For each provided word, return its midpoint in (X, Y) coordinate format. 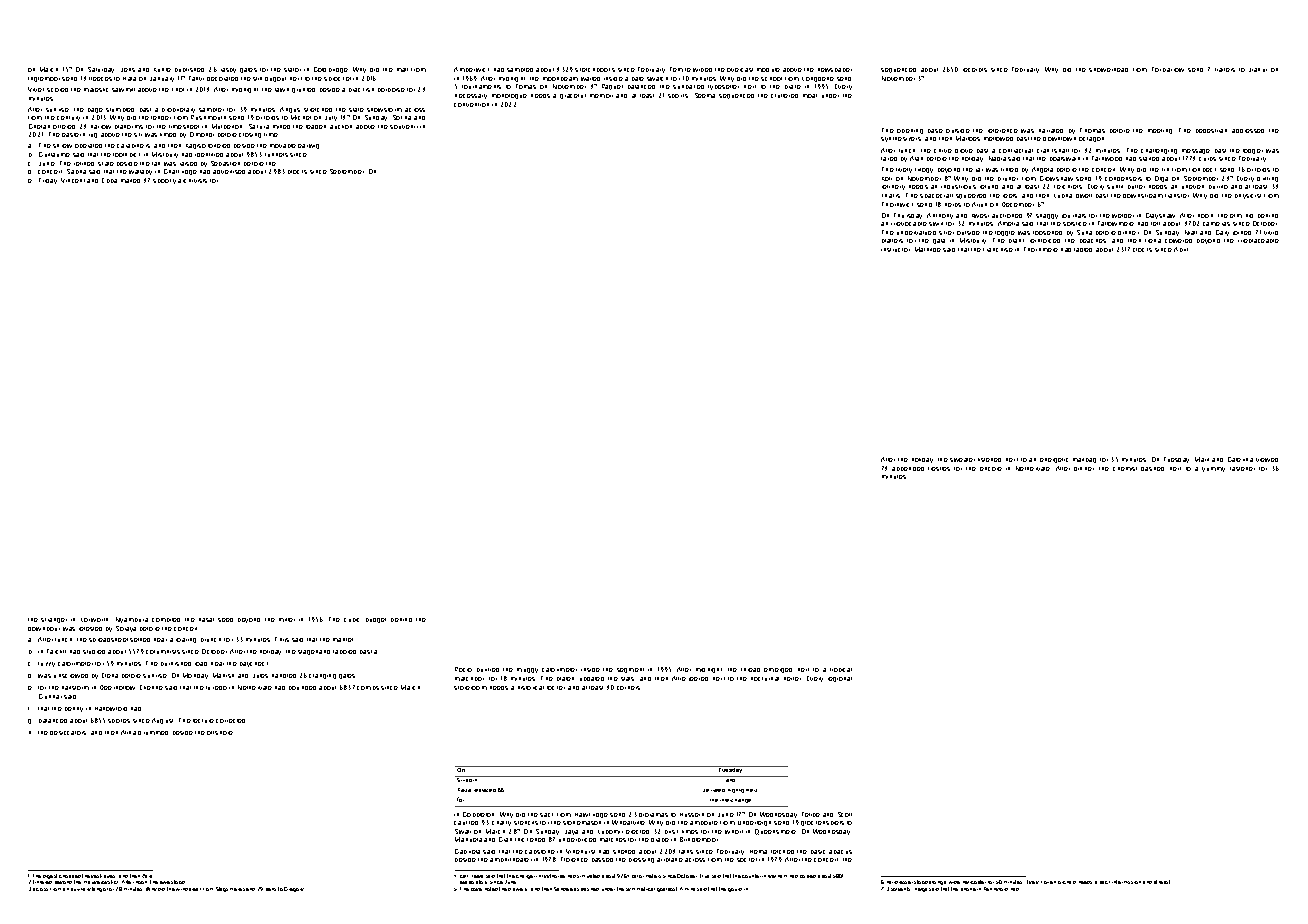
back (1105, 882)
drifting (1267, 179)
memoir (601, 96)
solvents (900, 889)
